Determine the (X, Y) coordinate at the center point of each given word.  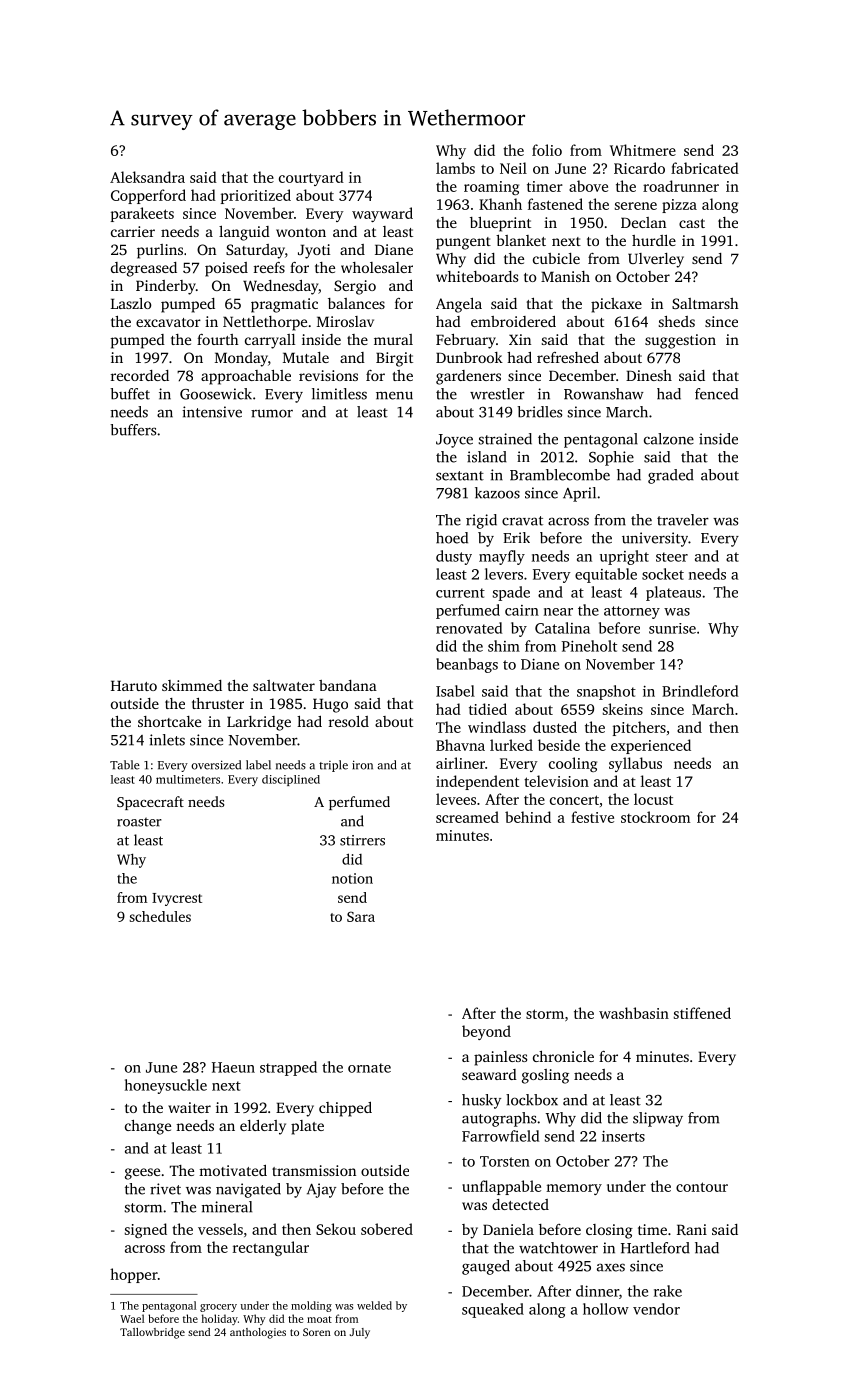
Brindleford (700, 691)
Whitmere (643, 150)
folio (547, 150)
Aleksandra (147, 177)
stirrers (362, 840)
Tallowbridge (152, 1333)
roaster (139, 822)
